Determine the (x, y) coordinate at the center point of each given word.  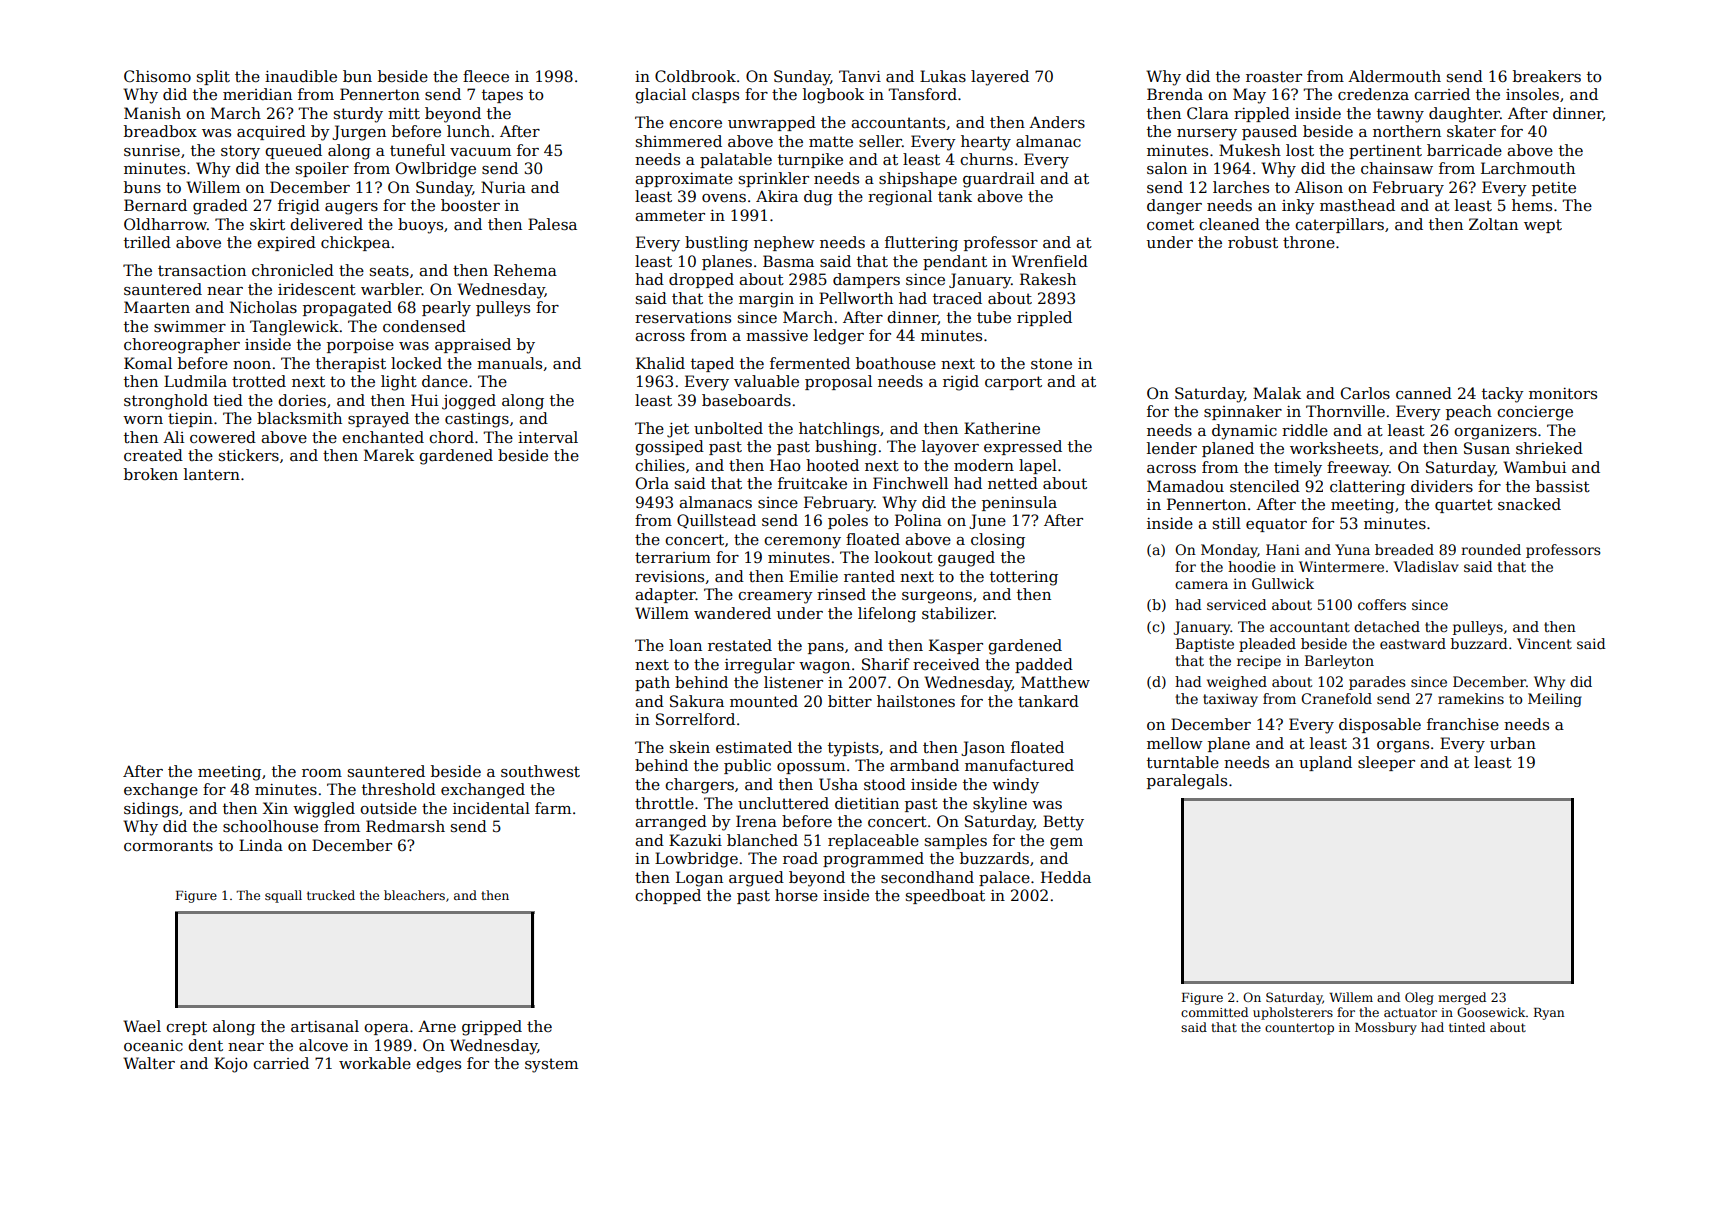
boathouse (896, 363)
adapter (665, 595)
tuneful (417, 150)
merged (1462, 998)
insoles (1532, 94)
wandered (732, 613)
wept (1543, 226)
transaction (202, 270)
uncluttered (783, 803)
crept (186, 1028)
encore (695, 124)
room (322, 773)
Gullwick (1283, 583)
